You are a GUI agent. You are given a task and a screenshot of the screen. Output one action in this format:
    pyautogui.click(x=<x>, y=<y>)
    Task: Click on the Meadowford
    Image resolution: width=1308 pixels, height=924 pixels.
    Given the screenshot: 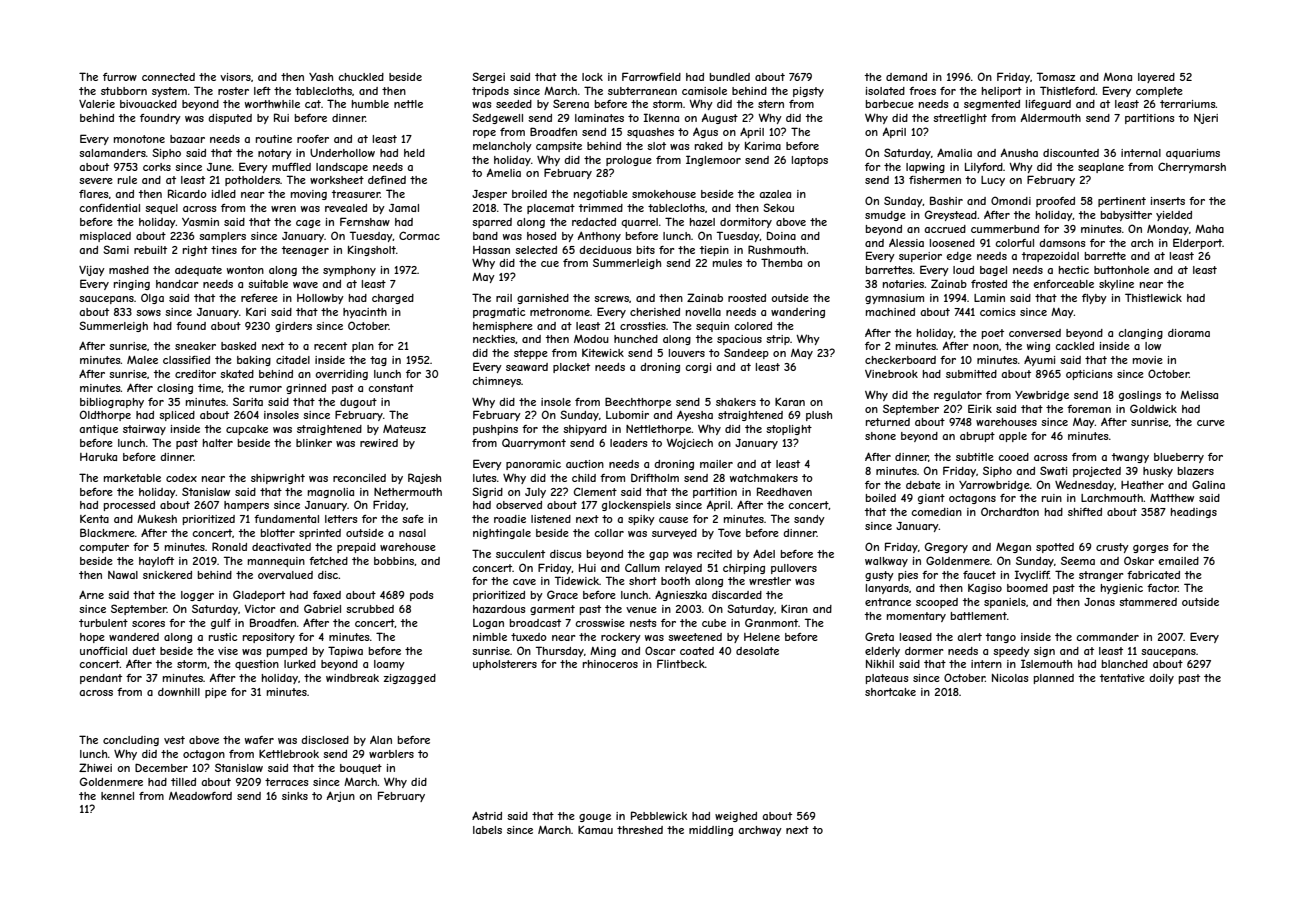 What is the action you would take?
    pyautogui.click(x=200, y=796)
